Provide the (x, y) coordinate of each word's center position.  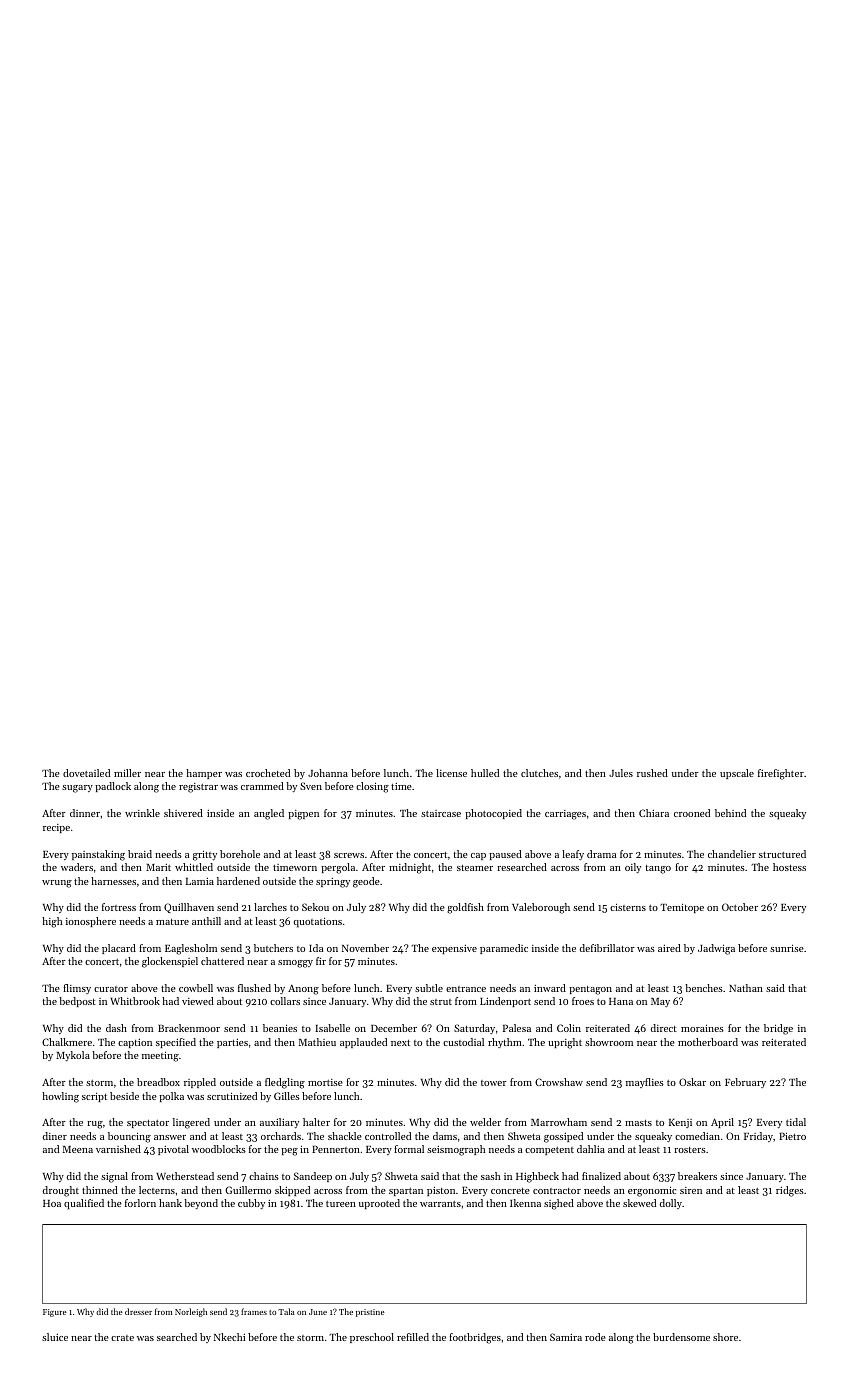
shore (725, 1337)
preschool (372, 1338)
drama (601, 854)
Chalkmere (67, 1042)
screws (349, 855)
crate (122, 1338)
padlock (113, 787)
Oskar (692, 1082)
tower (494, 1083)
